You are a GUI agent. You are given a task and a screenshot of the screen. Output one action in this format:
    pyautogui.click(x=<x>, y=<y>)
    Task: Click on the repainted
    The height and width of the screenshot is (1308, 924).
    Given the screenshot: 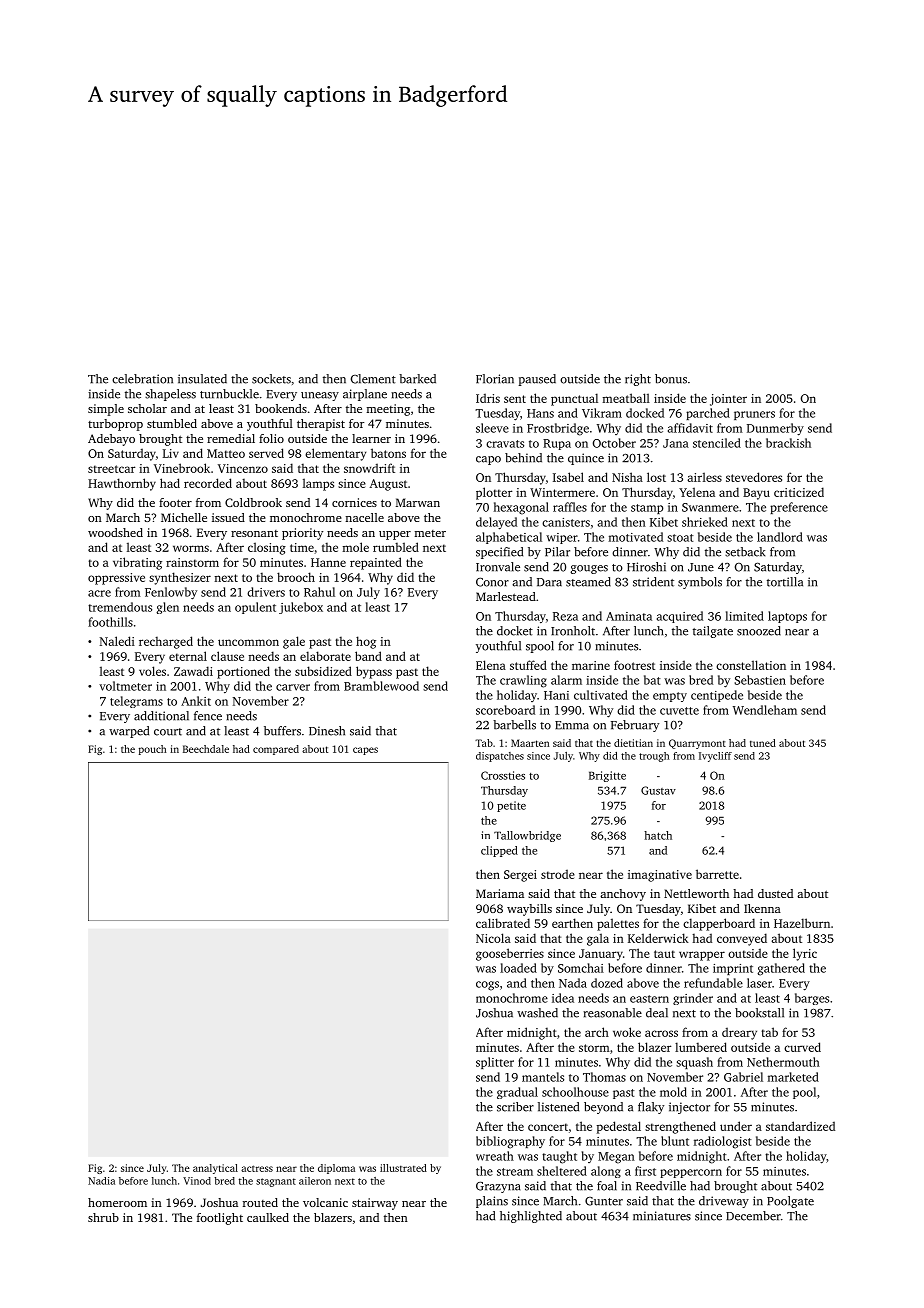 What is the action you would take?
    pyautogui.click(x=376, y=563)
